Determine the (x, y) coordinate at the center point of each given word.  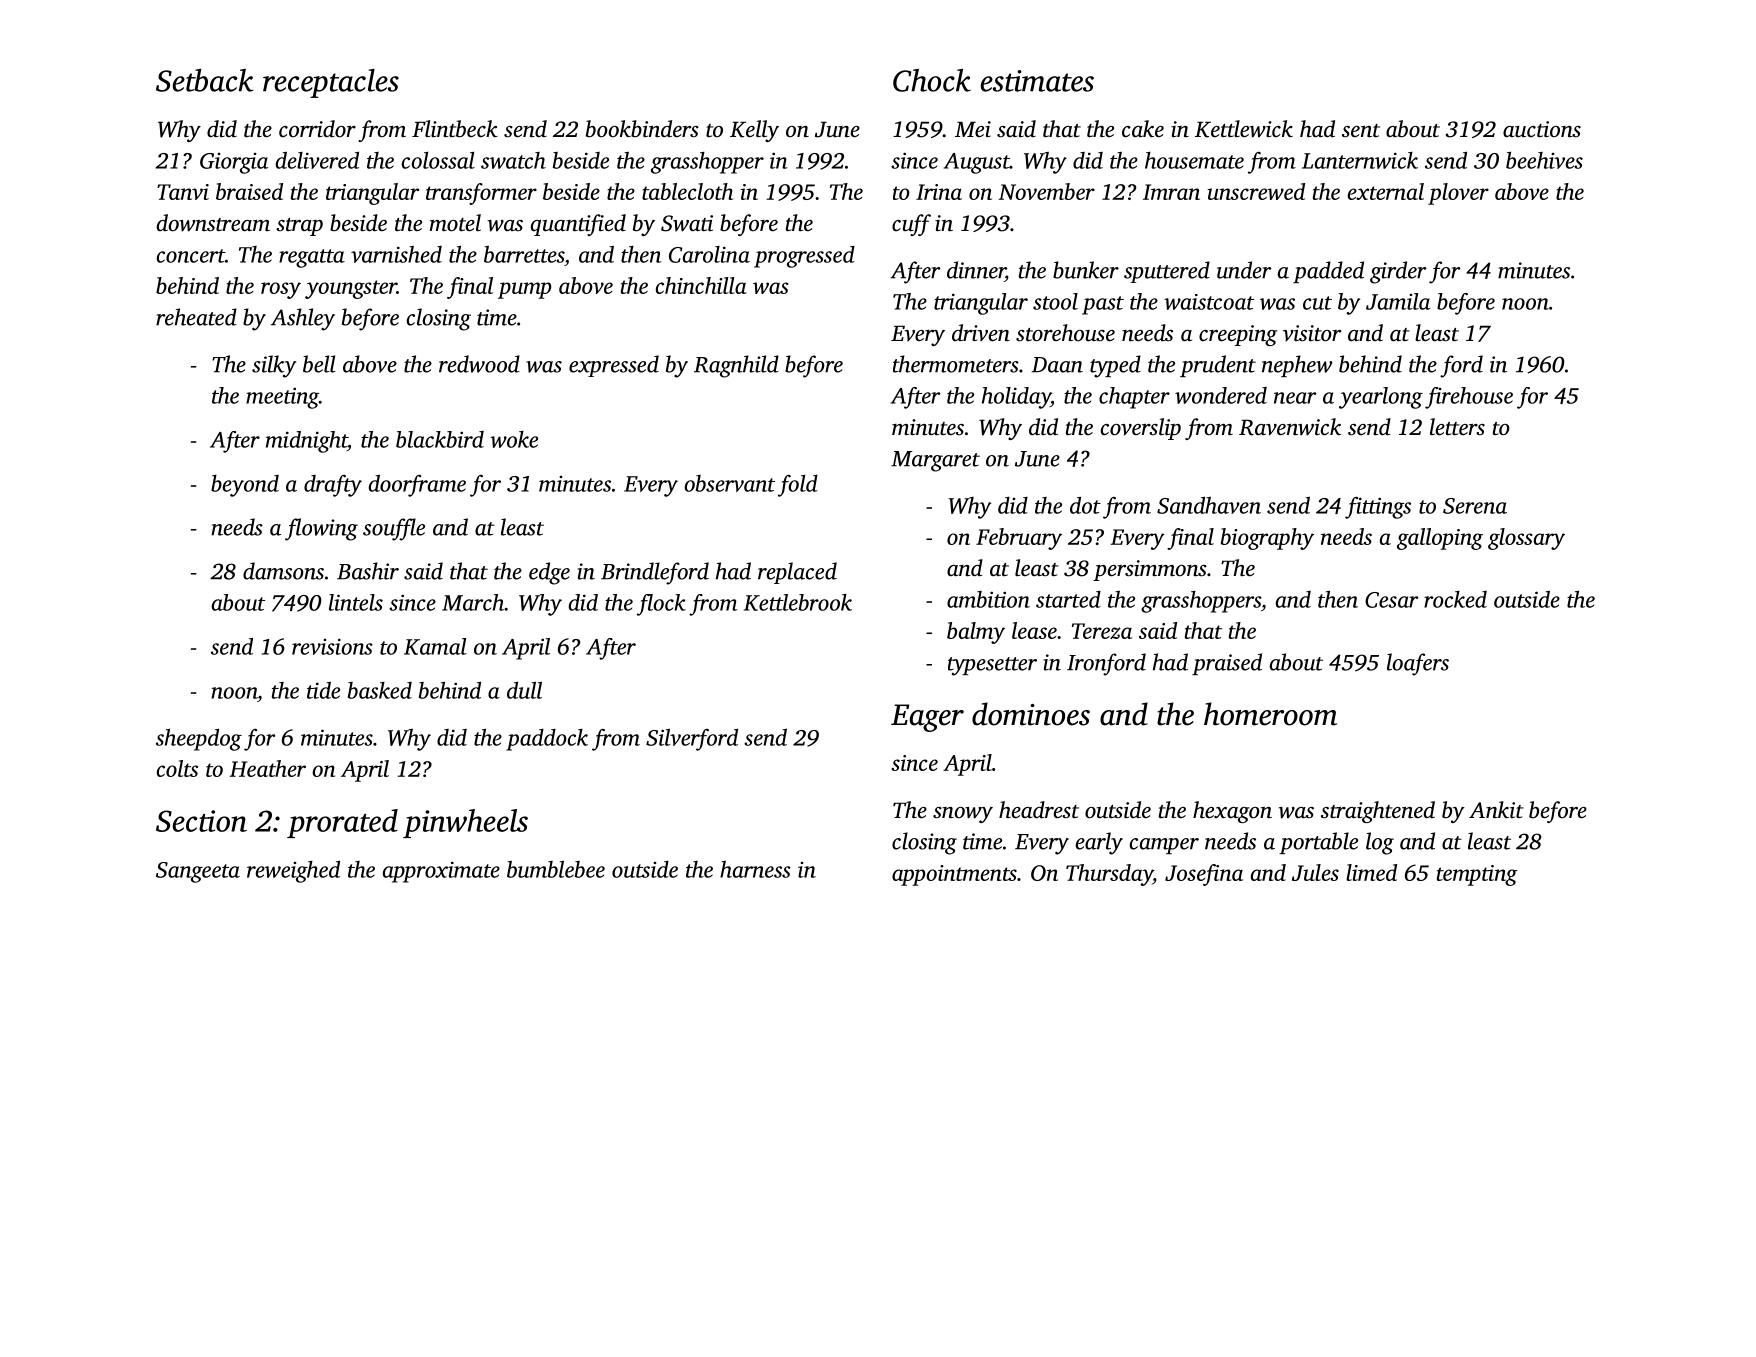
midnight (307, 442)
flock (661, 605)
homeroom (1270, 714)
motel (455, 223)
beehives (1544, 160)
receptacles (331, 83)
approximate (441, 872)
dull (524, 690)
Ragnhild (736, 366)
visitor (1312, 333)
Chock (932, 80)
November (1047, 191)
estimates (1037, 81)
